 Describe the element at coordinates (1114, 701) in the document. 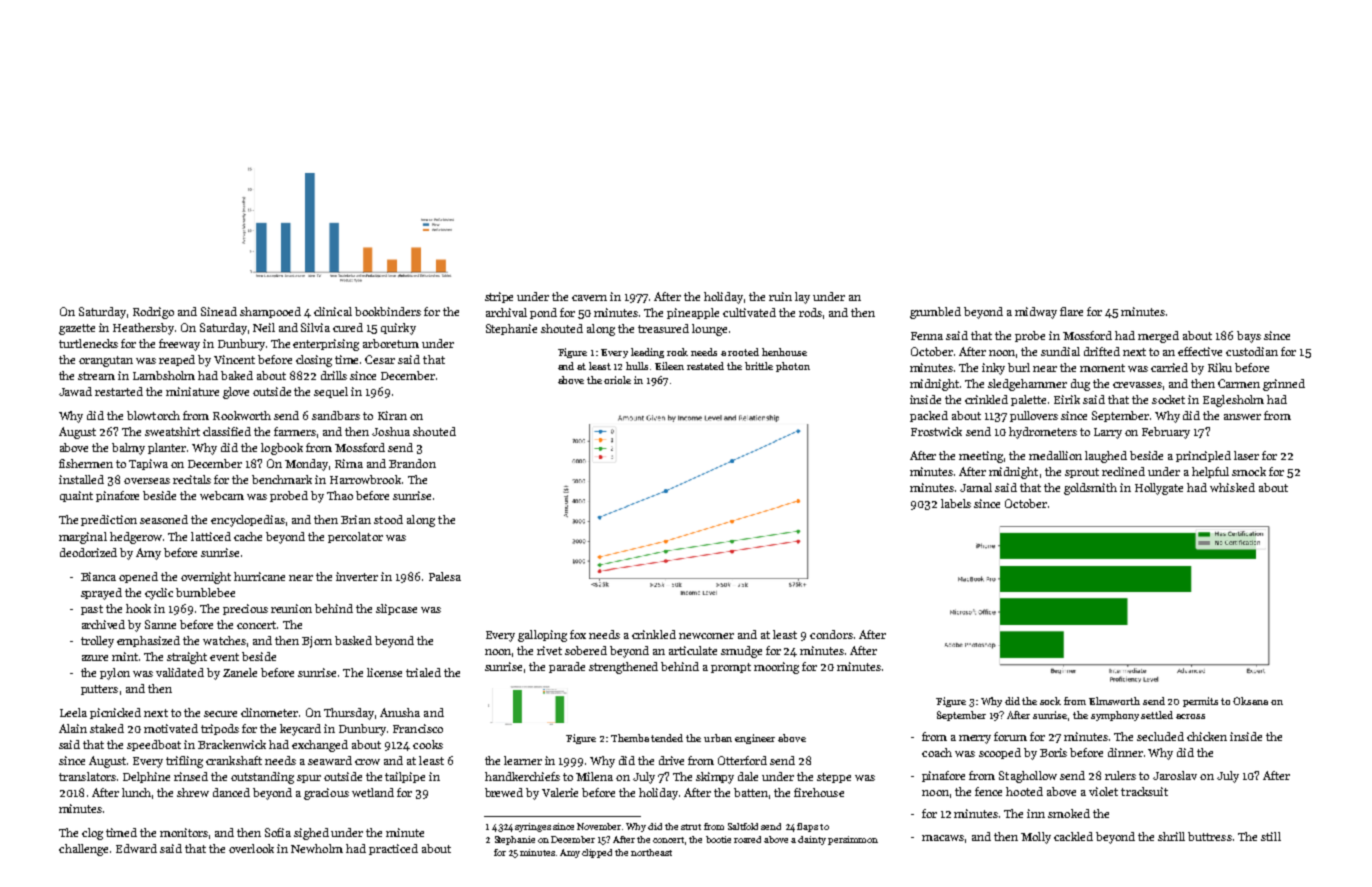

I see `Elmsworth` at that location.
